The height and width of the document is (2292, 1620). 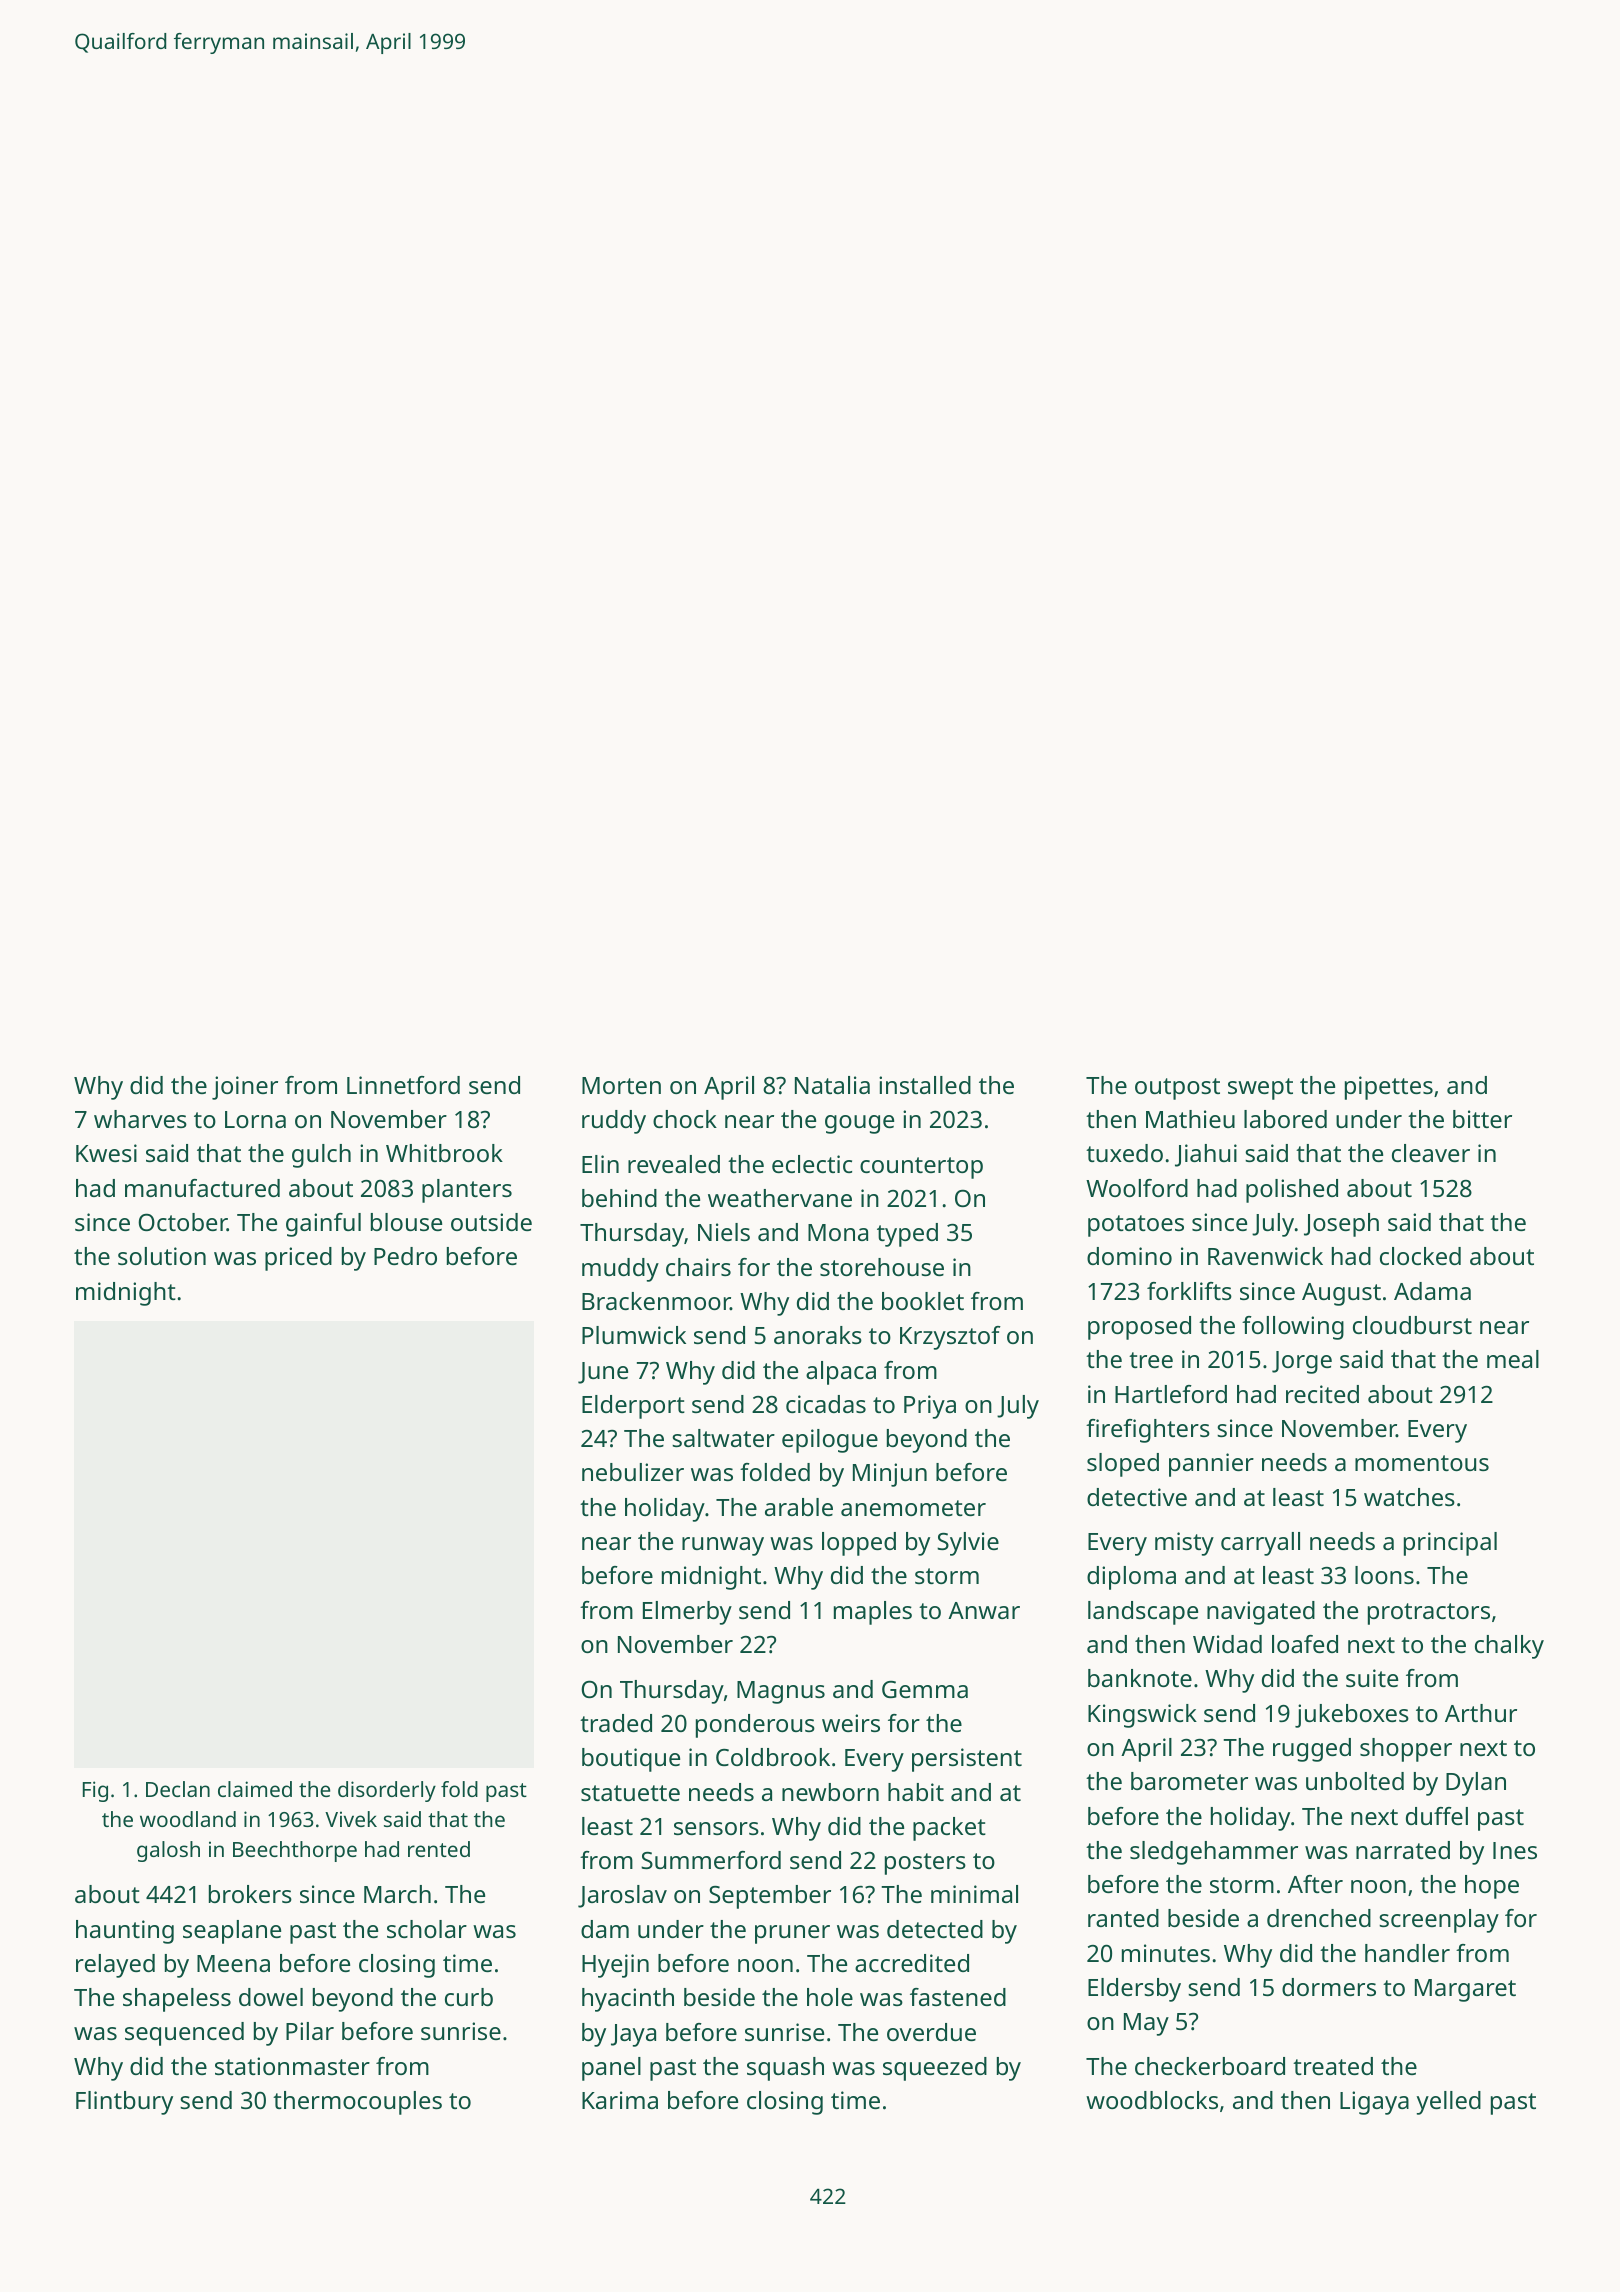 What do you see at coordinates (469, 1997) in the document?
I see `curb` at bounding box center [469, 1997].
